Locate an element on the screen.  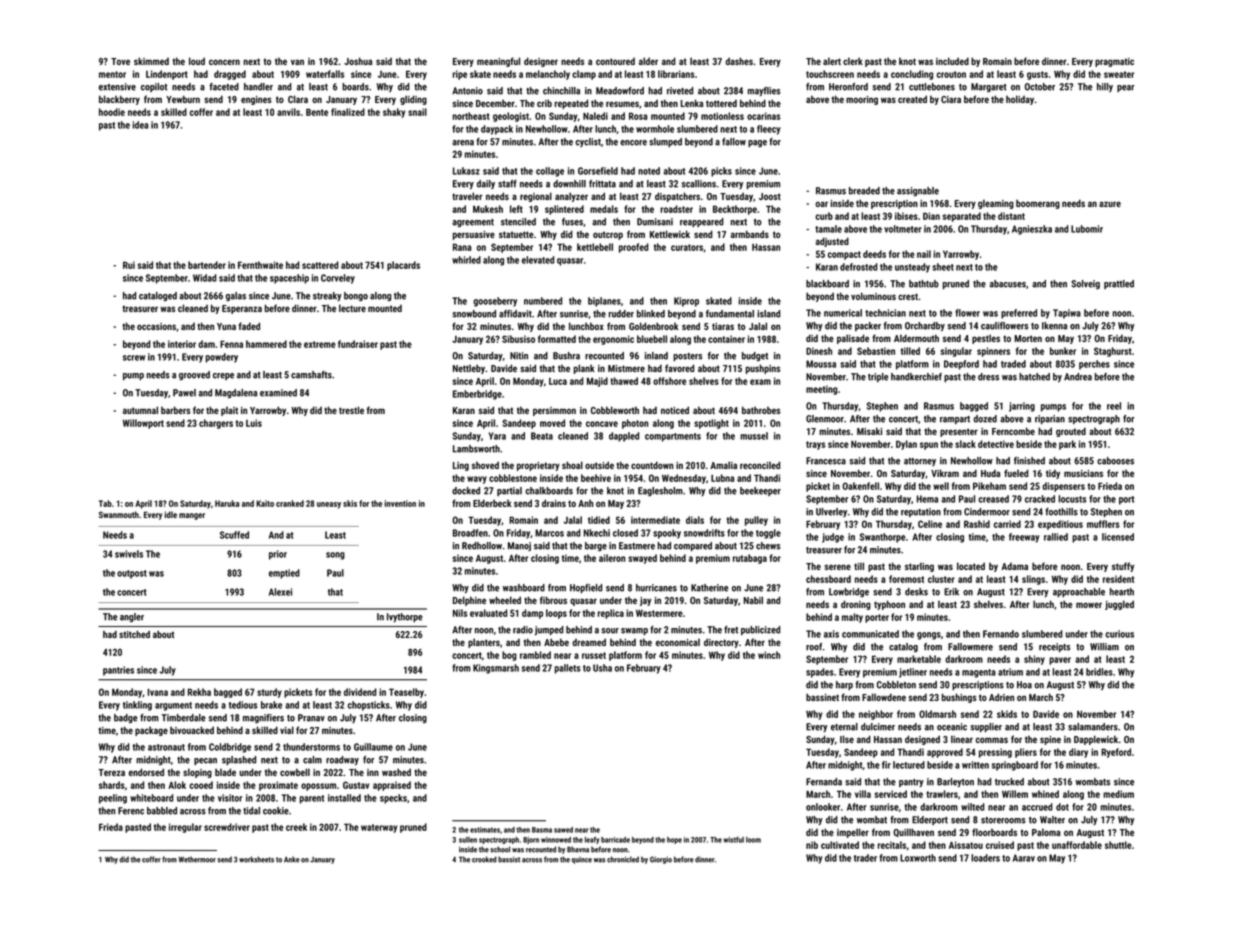
loom is located at coordinates (753, 840).
